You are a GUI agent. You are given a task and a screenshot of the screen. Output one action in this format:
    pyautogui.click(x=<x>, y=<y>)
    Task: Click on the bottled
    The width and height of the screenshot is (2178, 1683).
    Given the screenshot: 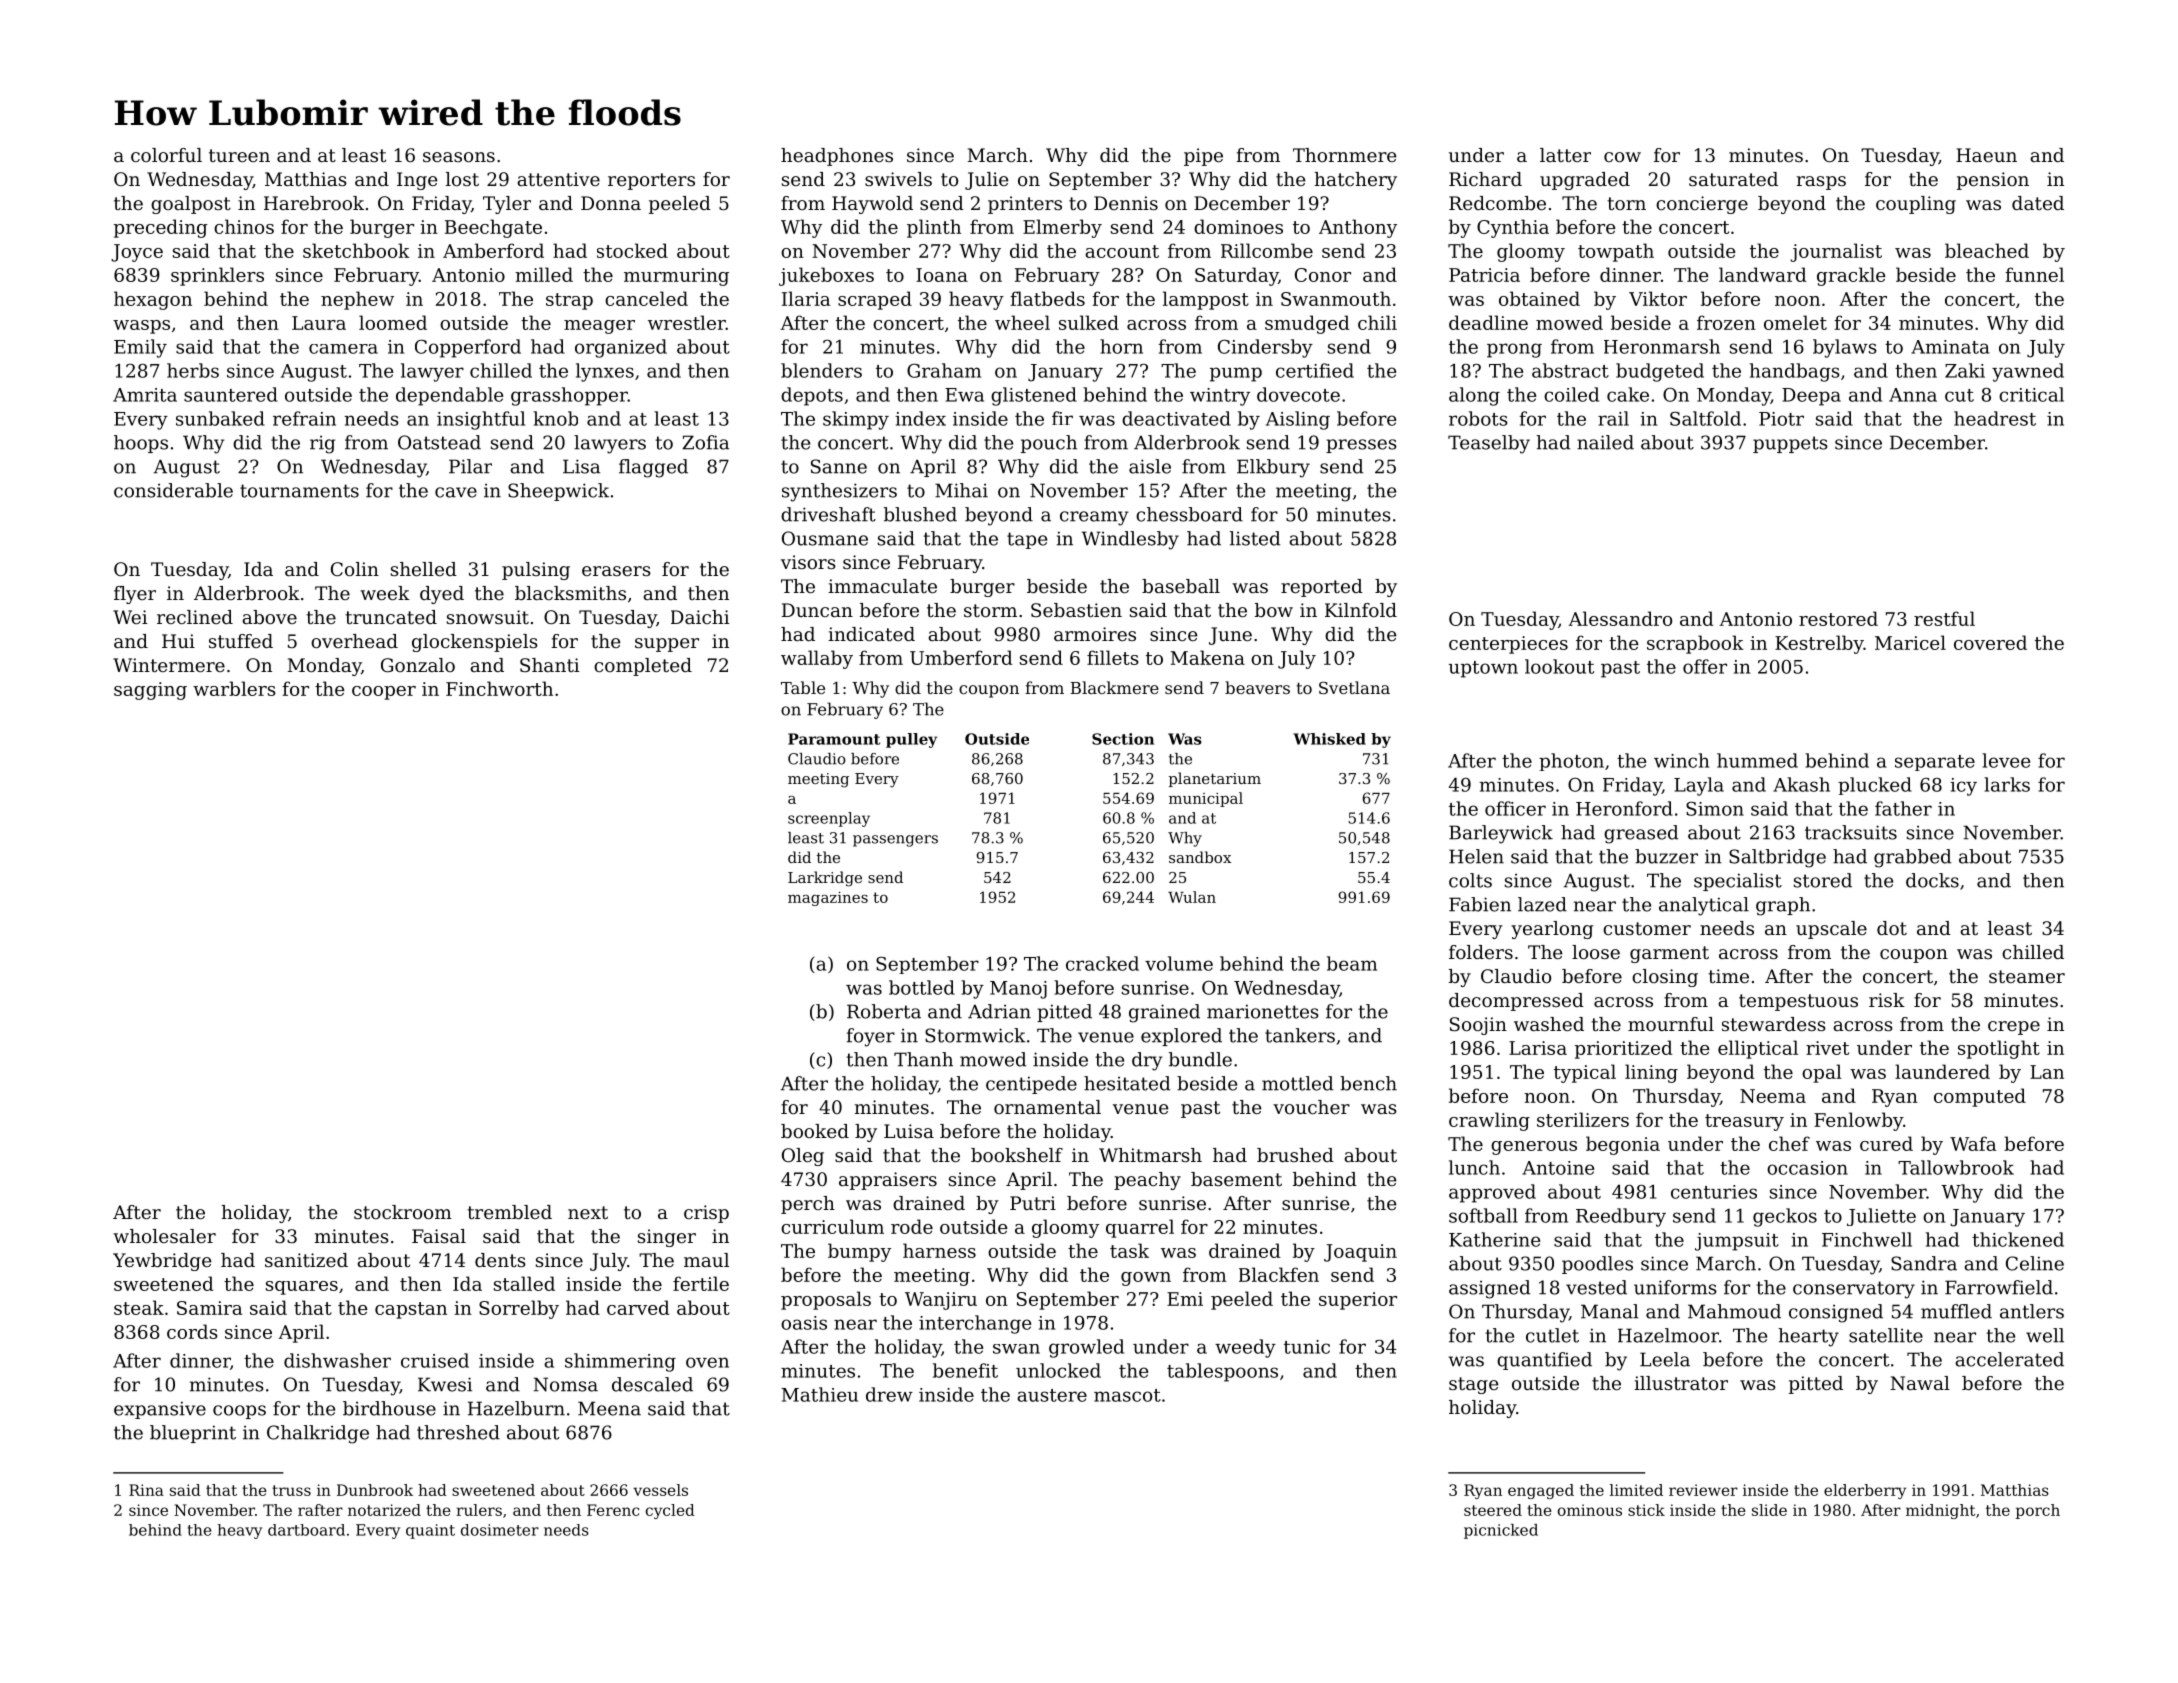 What is the action you would take?
    pyautogui.click(x=922, y=987)
